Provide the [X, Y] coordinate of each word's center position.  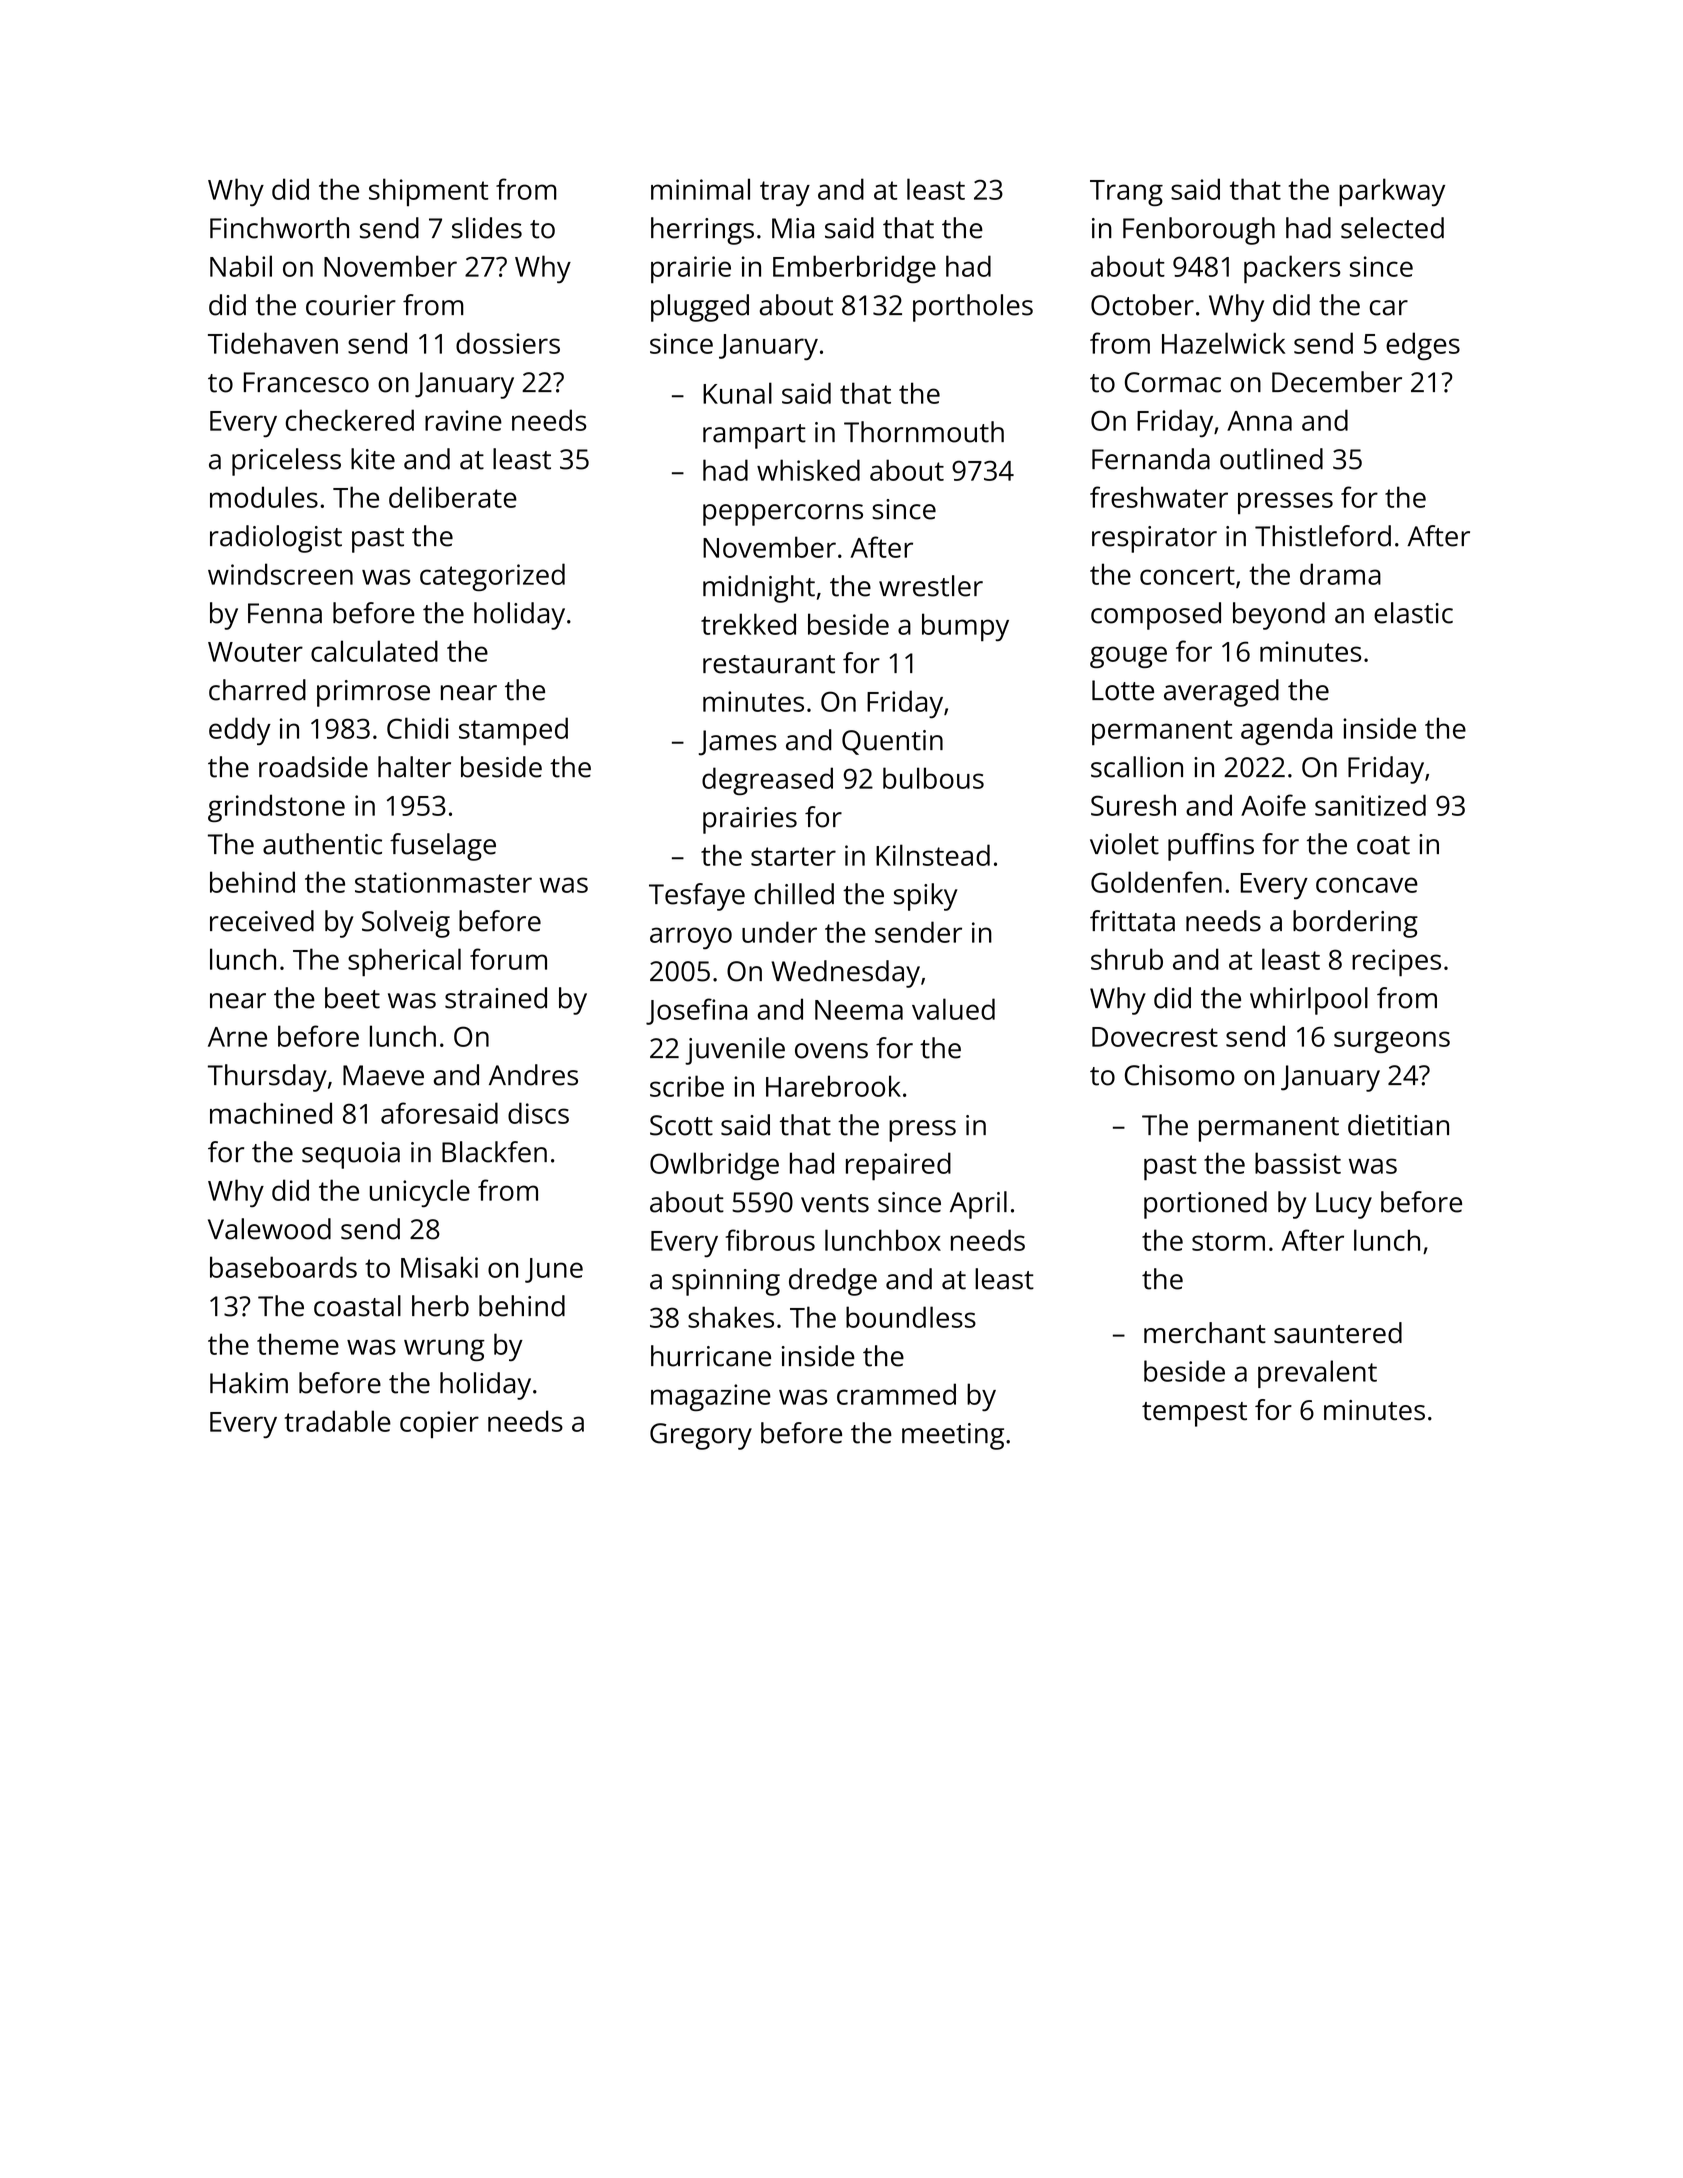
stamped [513, 731]
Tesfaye [697, 897]
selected [1392, 228]
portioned [1205, 1205]
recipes [1396, 963]
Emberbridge [854, 269]
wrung [444, 1350]
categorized [492, 577]
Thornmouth [924, 432]
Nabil [241, 266]
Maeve [383, 1075]
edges [1423, 346]
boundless [911, 1317]
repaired [898, 1166]
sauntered [1338, 1333]
